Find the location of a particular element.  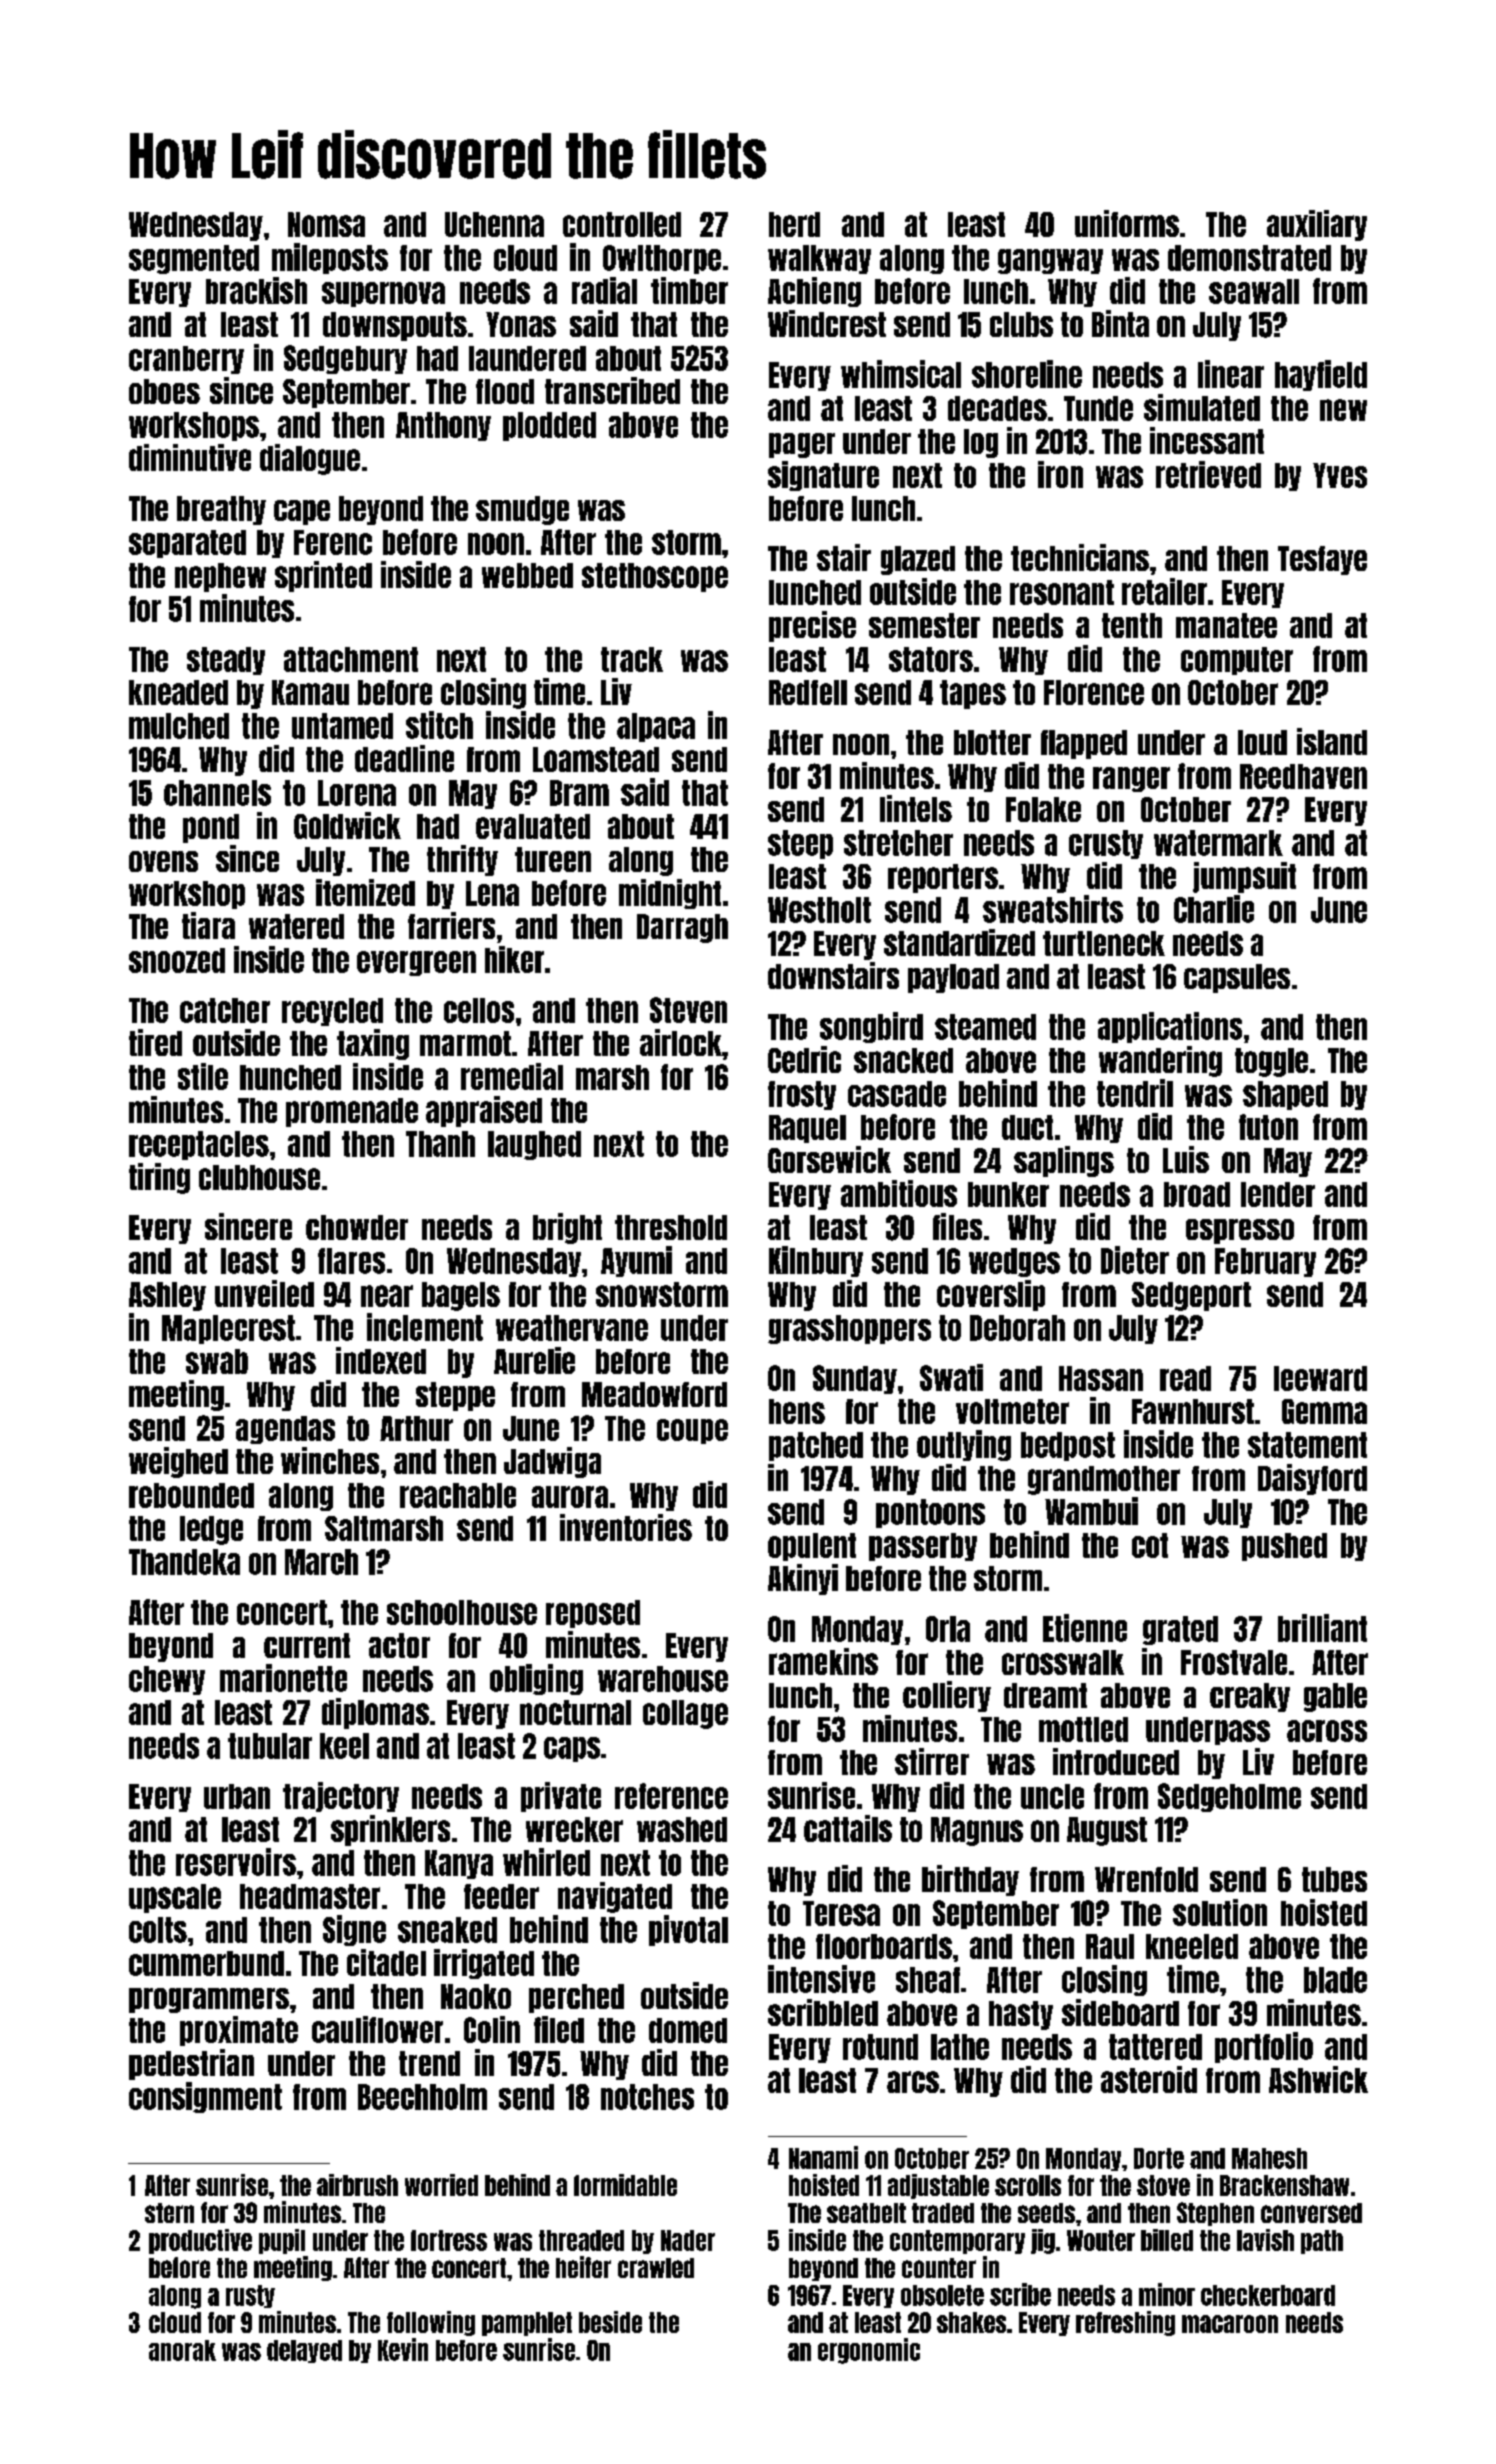

uniforms is located at coordinates (1127, 223).
